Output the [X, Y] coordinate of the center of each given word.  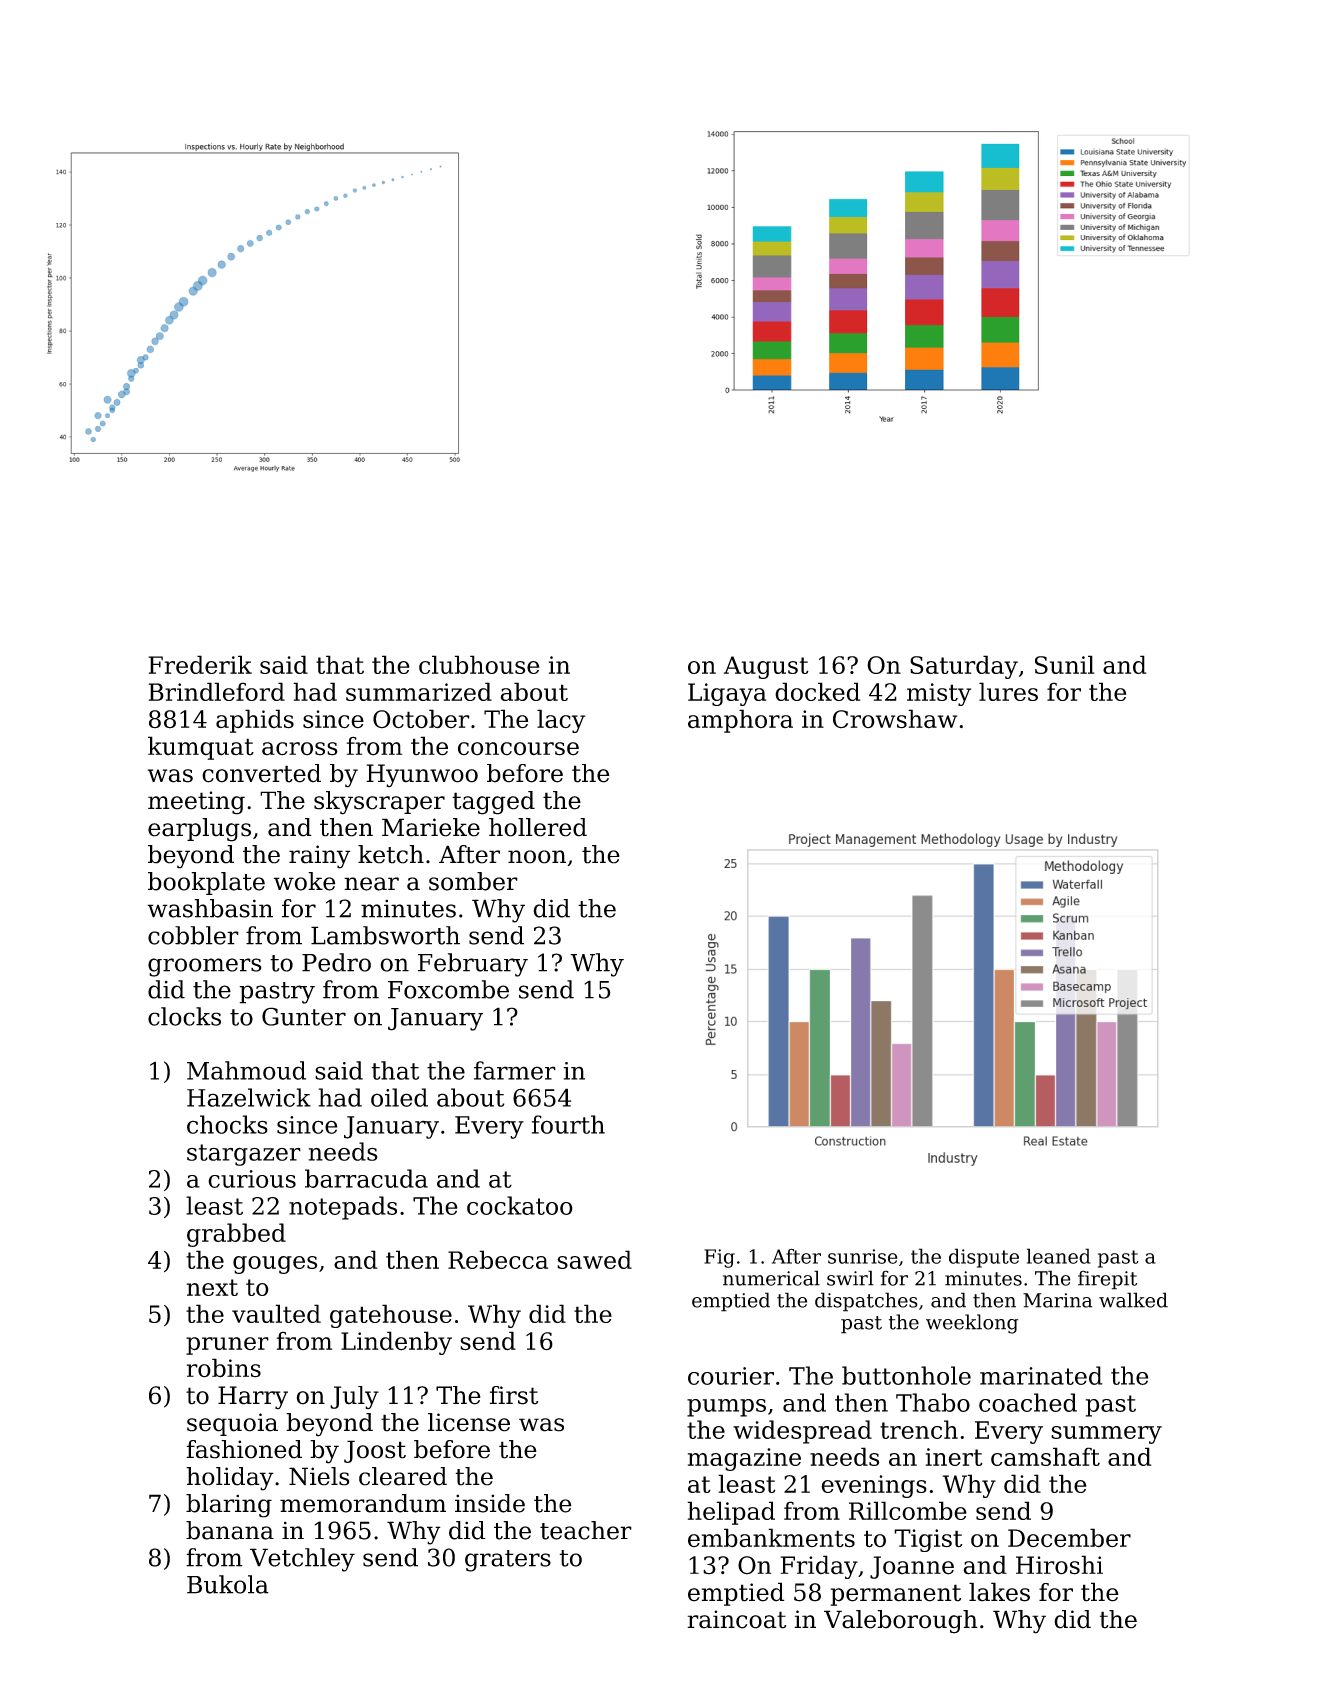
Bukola [228, 1584]
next [212, 1287]
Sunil [1064, 664]
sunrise [863, 1256]
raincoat [737, 1619]
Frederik [200, 664]
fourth [568, 1124]
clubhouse [479, 664]
